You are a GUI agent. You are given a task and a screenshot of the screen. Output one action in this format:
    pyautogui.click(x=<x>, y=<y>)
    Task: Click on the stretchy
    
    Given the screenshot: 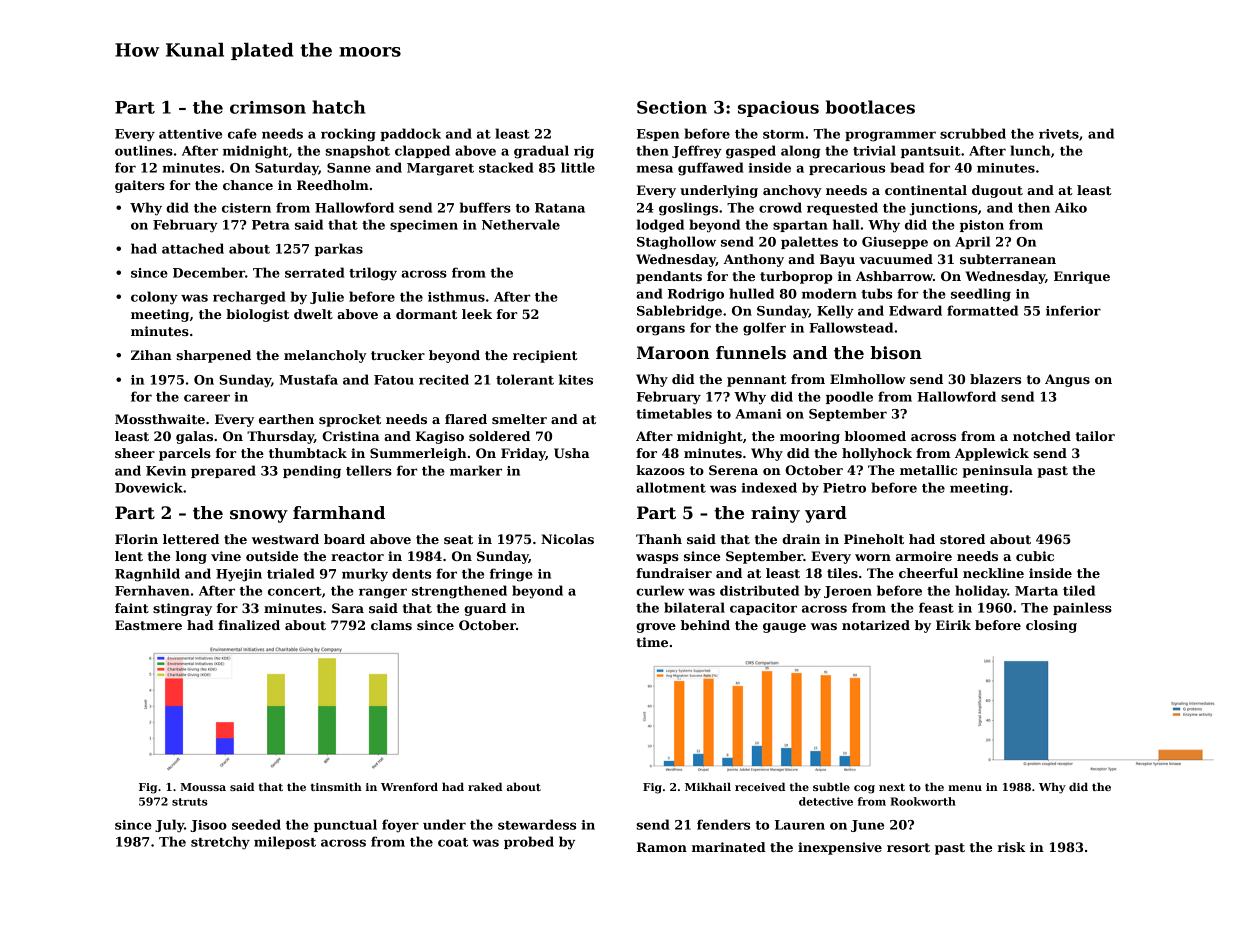 What is the action you would take?
    pyautogui.click(x=220, y=843)
